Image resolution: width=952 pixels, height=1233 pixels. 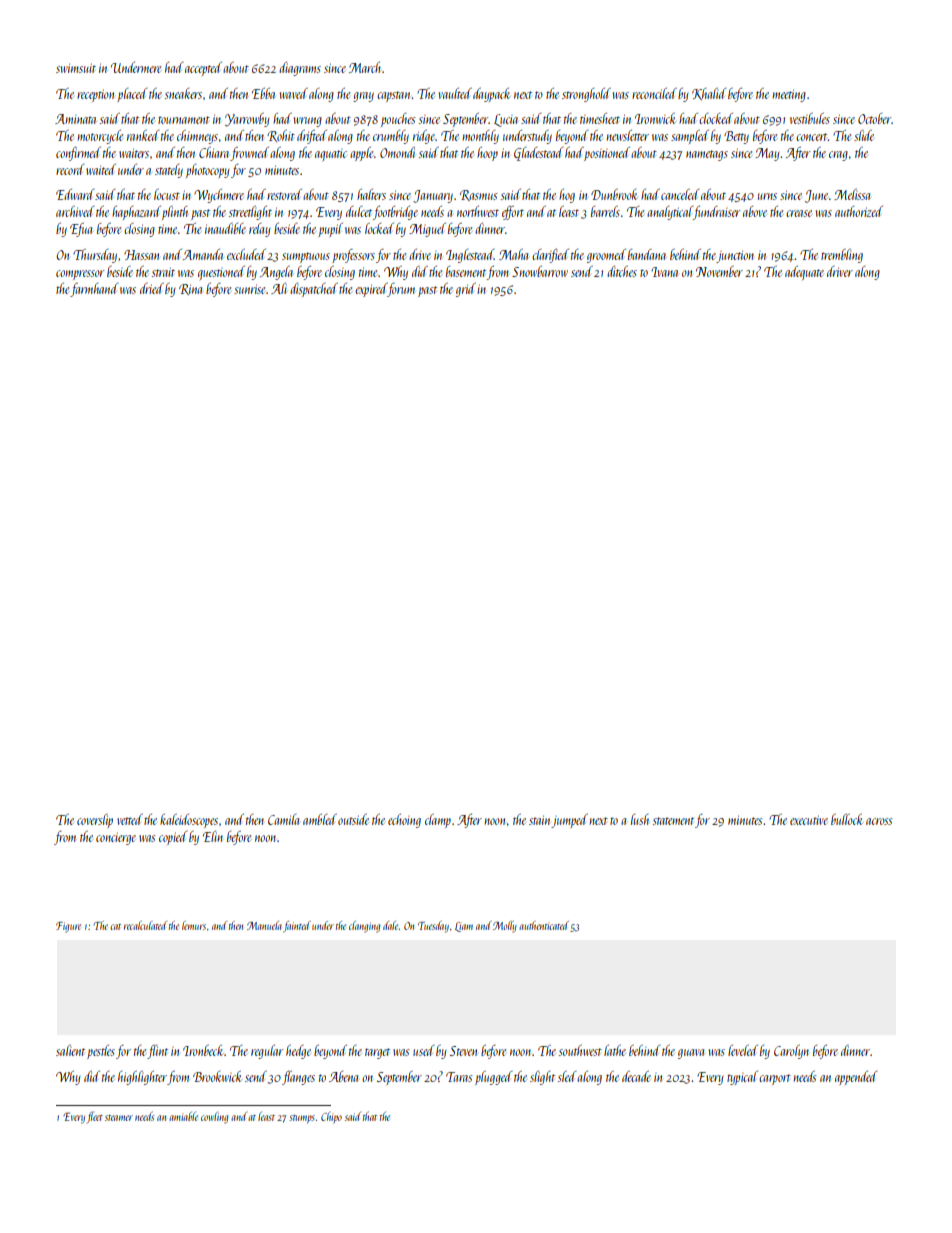 I want to click on October, so click(x=874, y=118).
